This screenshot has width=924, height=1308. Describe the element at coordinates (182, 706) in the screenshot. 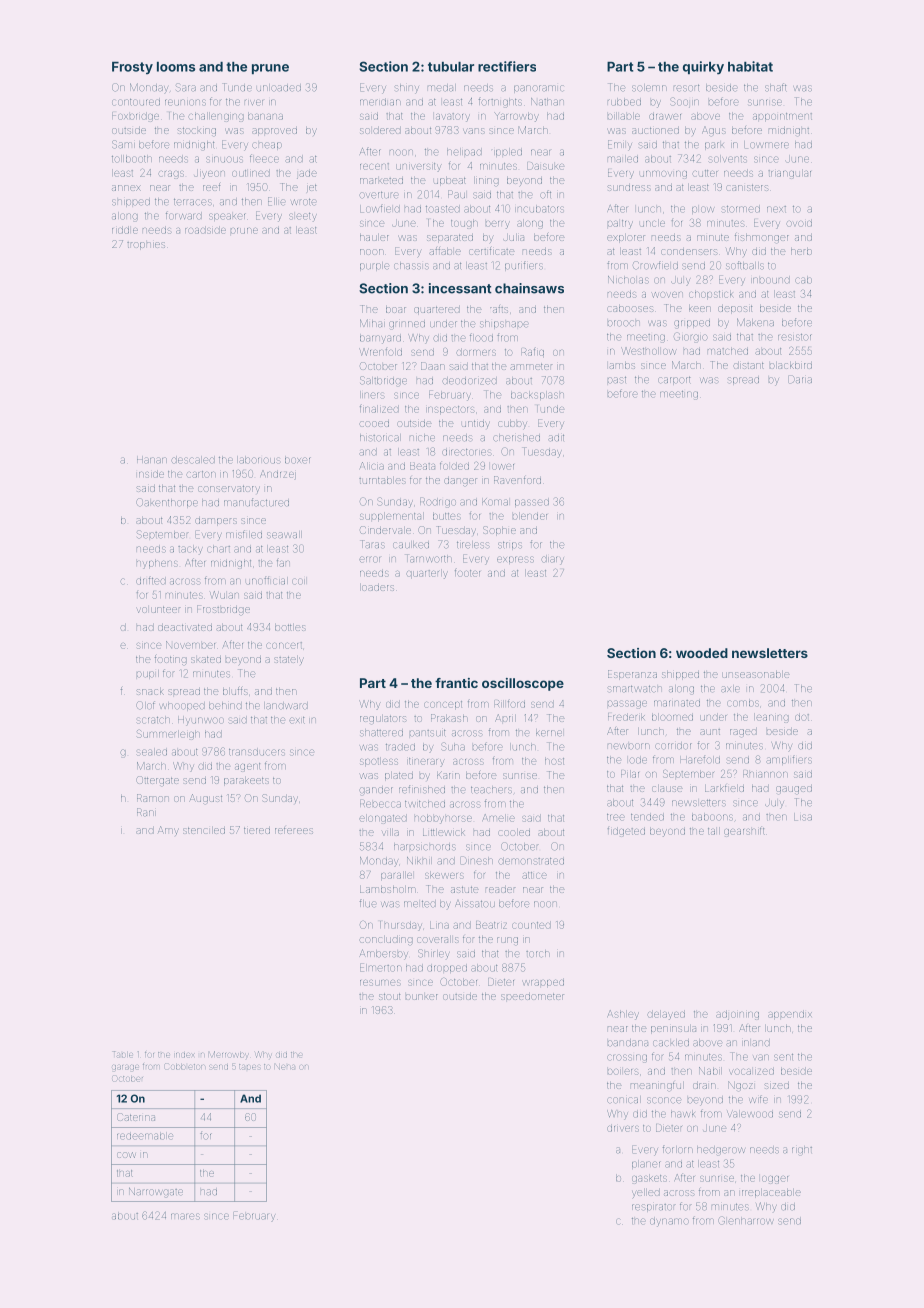

I see `whooped` at that location.
